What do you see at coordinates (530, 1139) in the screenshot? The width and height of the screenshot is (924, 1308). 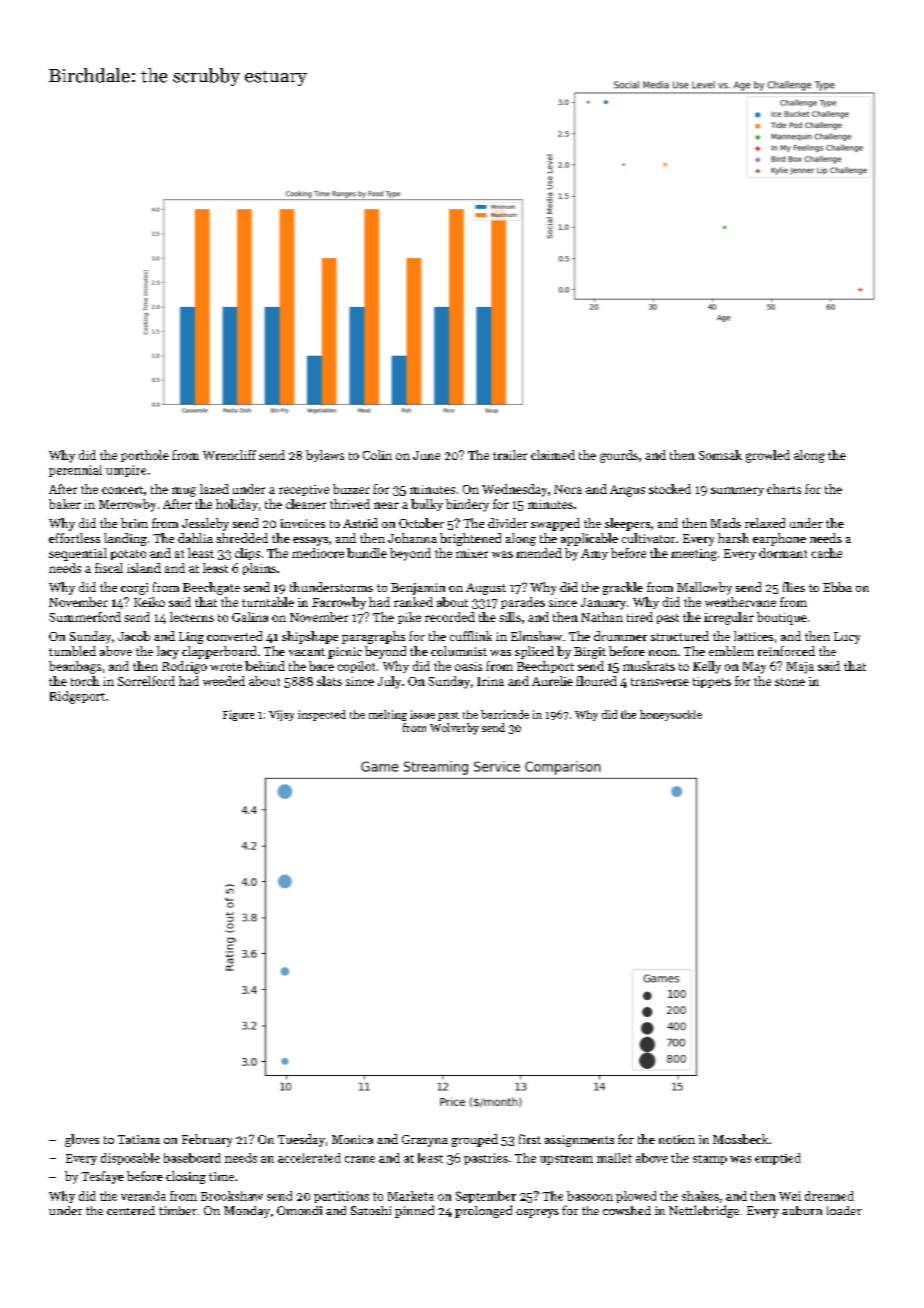 I see `first` at bounding box center [530, 1139].
